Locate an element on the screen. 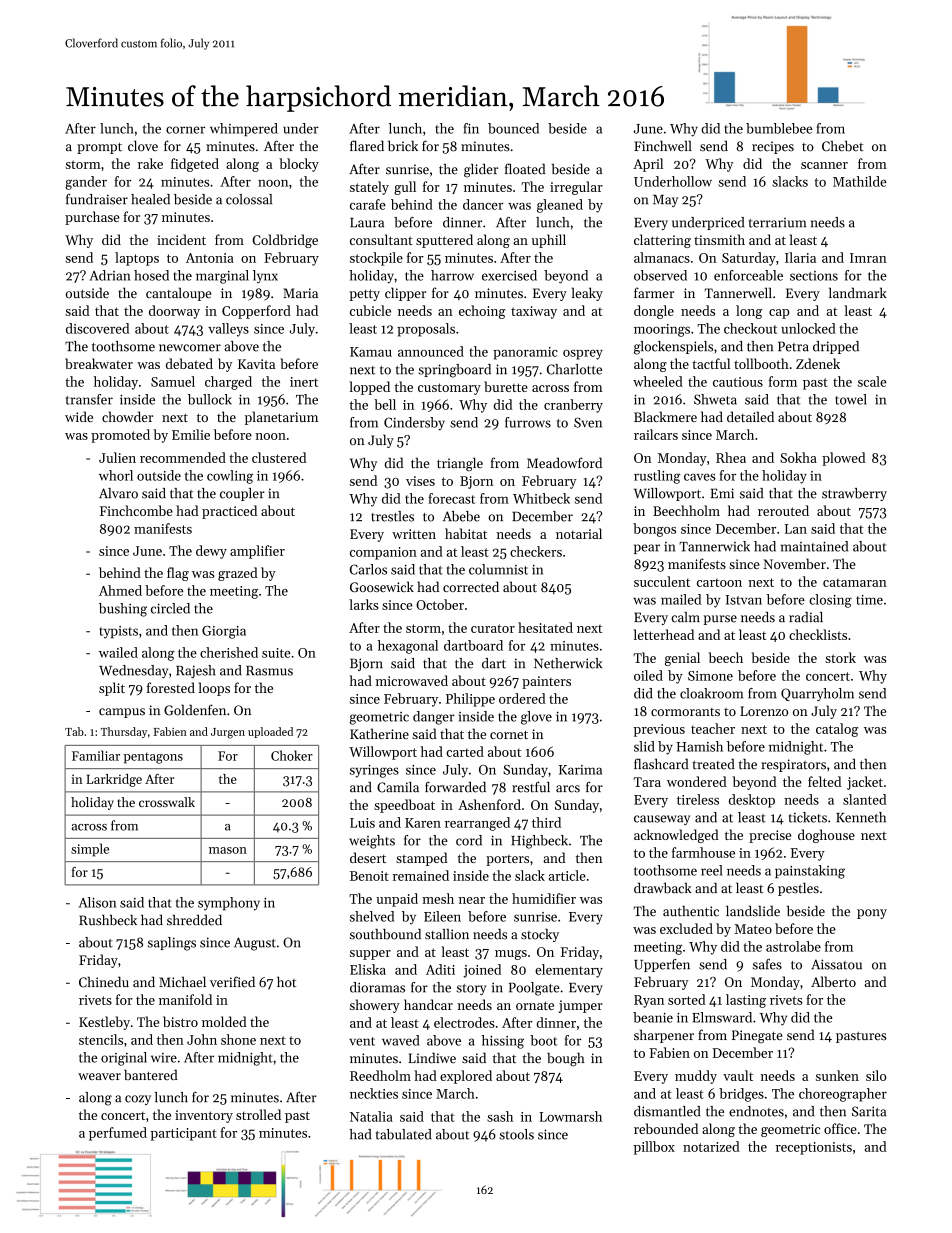 The image size is (952, 1233). previous is located at coordinates (659, 730).
